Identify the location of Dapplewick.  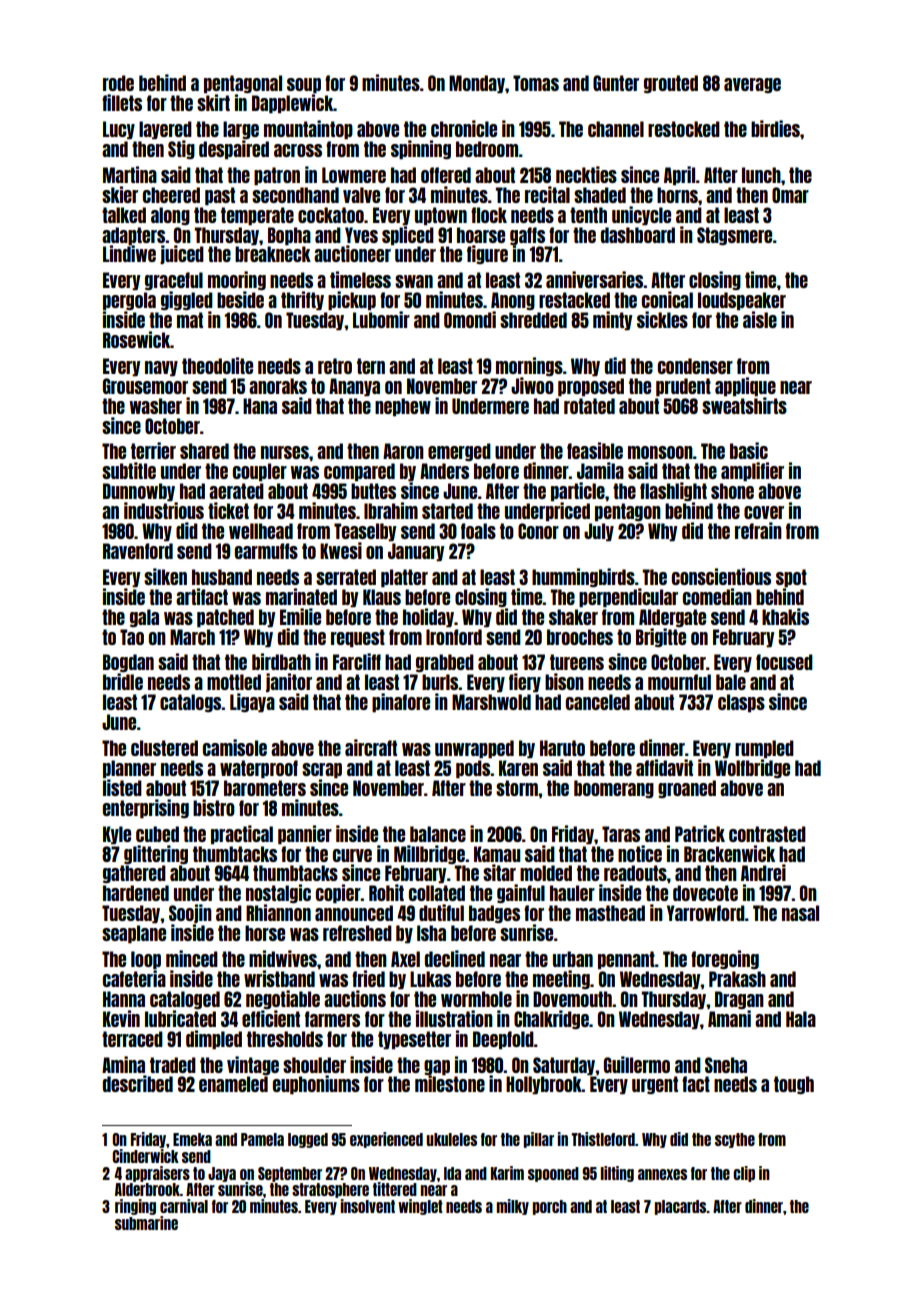
(292, 103).
